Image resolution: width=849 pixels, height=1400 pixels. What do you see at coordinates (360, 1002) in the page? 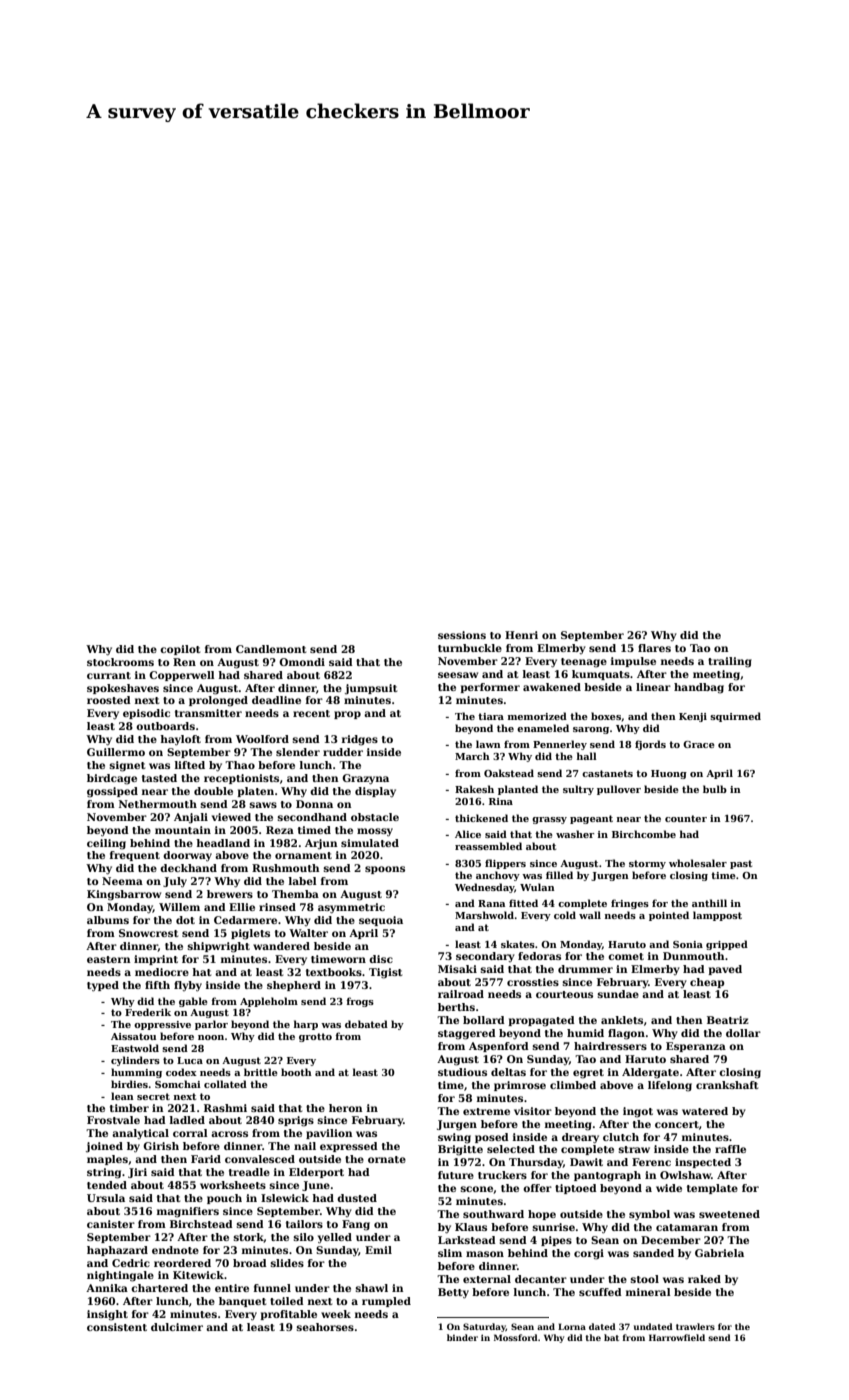
I see `frogs` at bounding box center [360, 1002].
